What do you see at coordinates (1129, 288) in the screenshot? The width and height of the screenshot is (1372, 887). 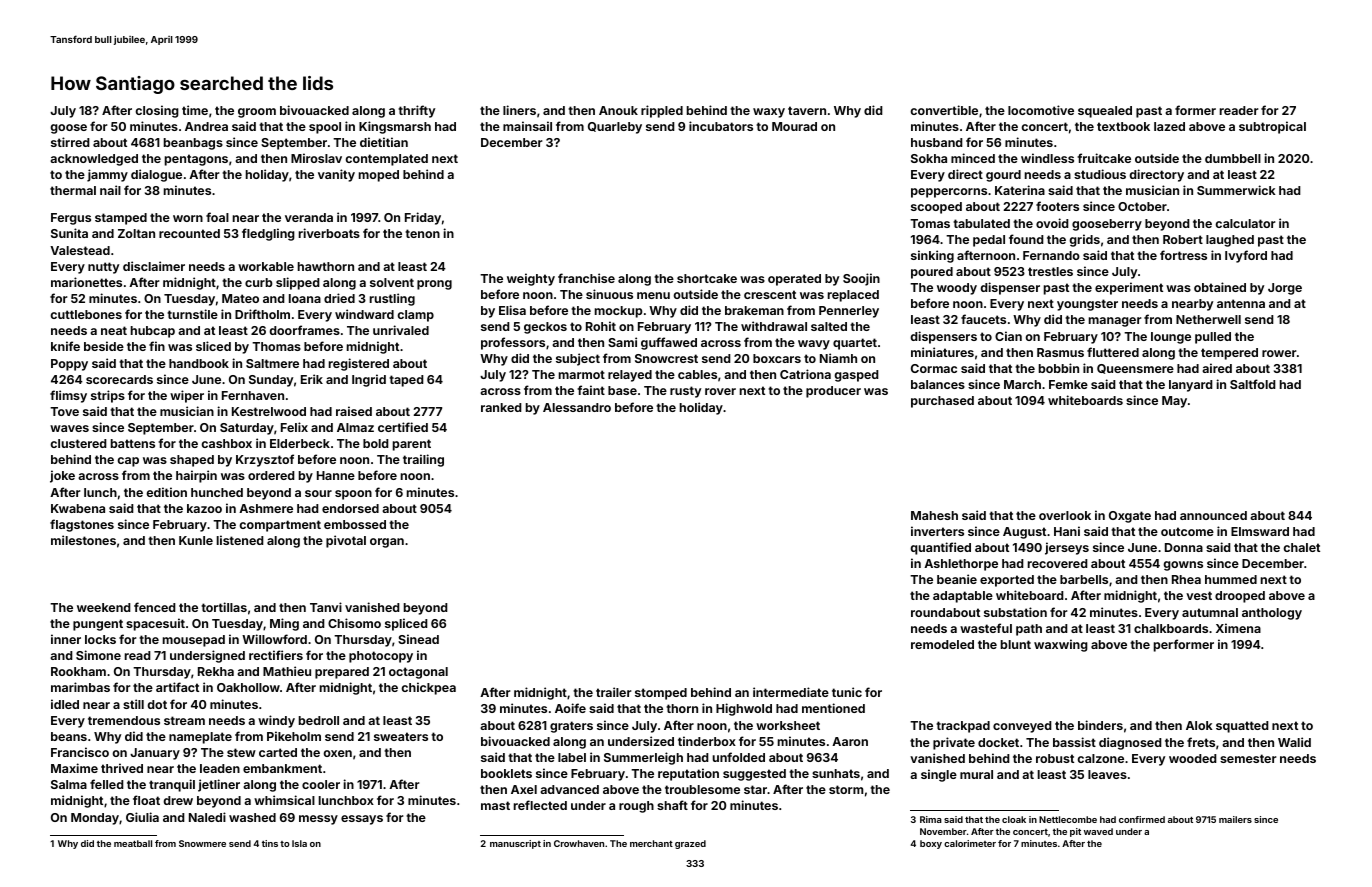 I see `experiment` at bounding box center [1129, 288].
